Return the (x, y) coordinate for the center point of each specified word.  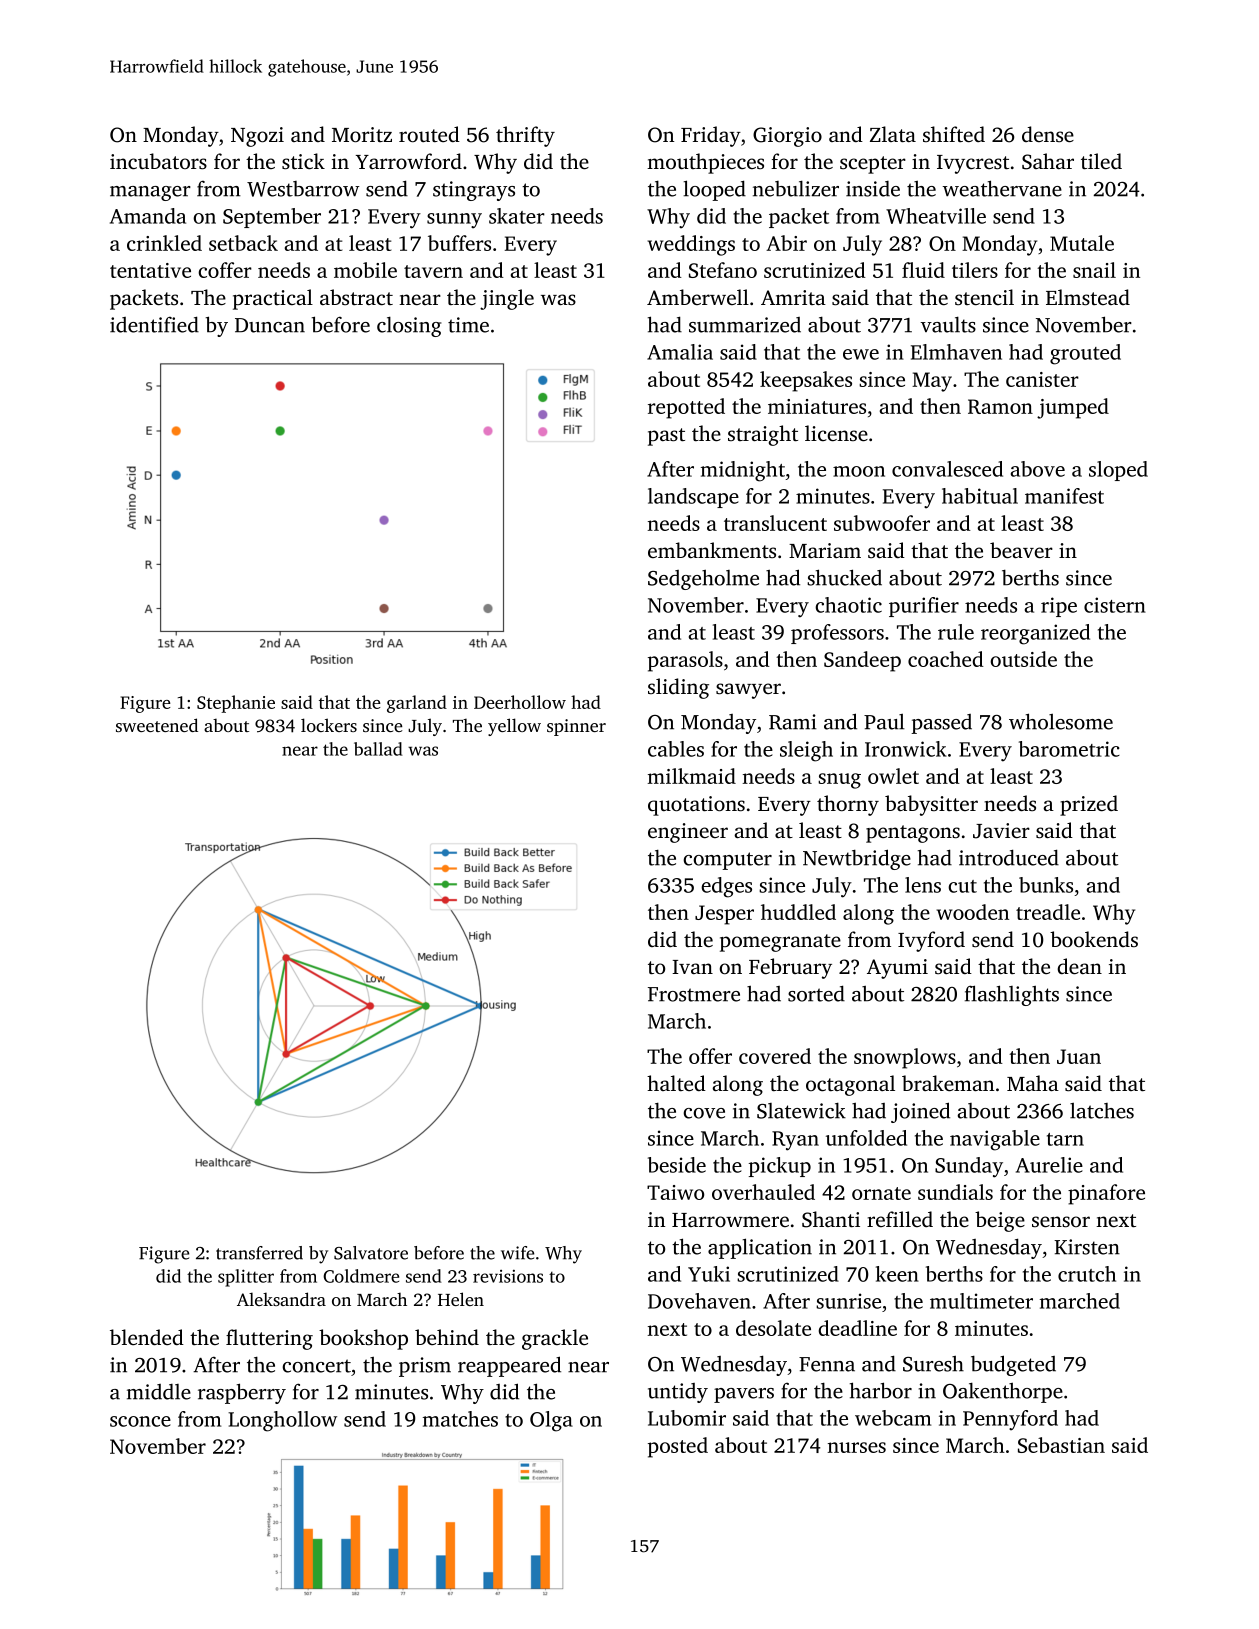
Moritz (362, 134)
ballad (378, 749)
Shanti (831, 1219)
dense (1048, 134)
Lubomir (687, 1418)
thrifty (525, 136)
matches (460, 1419)
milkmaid (692, 776)
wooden (973, 912)
